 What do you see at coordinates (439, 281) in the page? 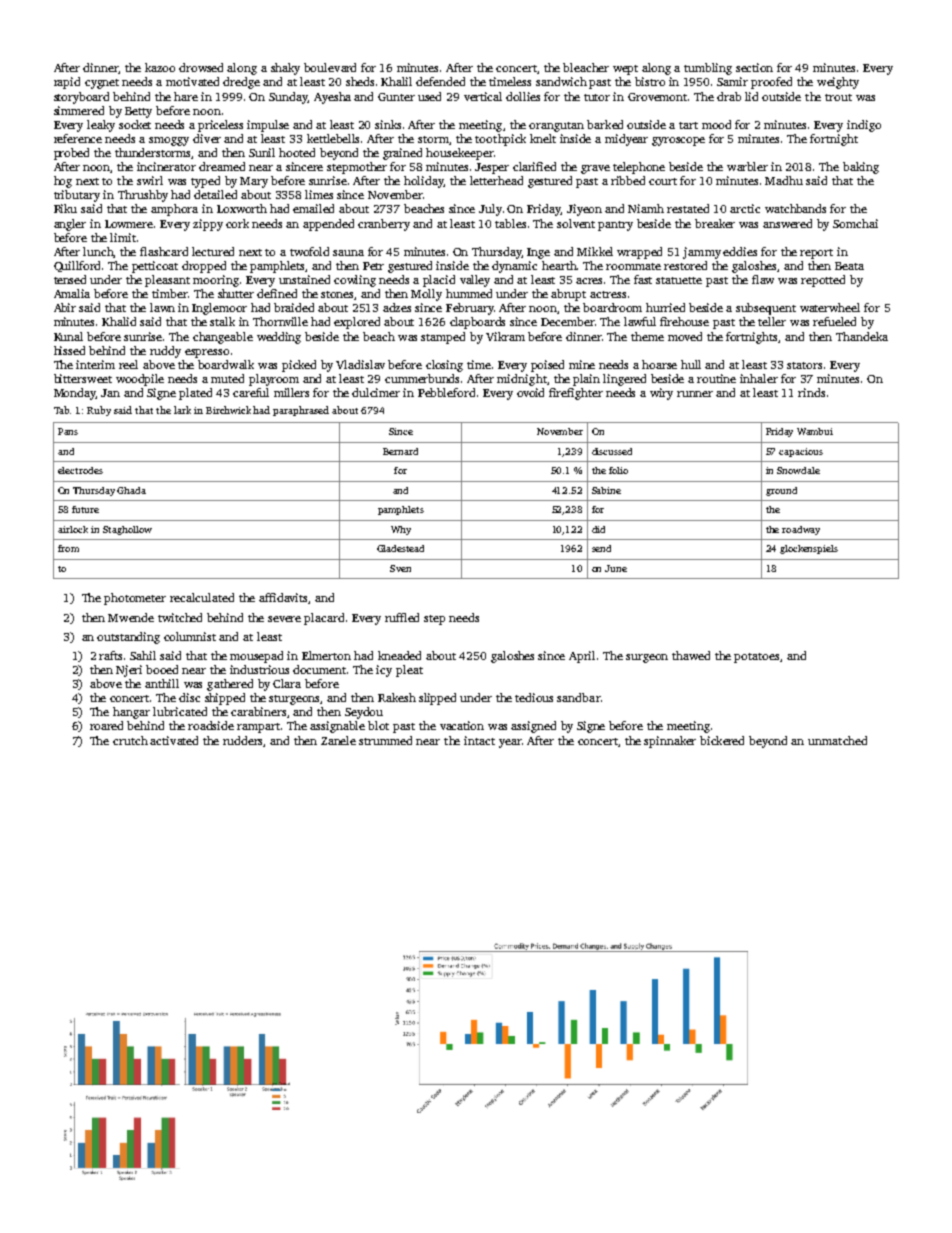
I see `placid` at bounding box center [439, 281].
